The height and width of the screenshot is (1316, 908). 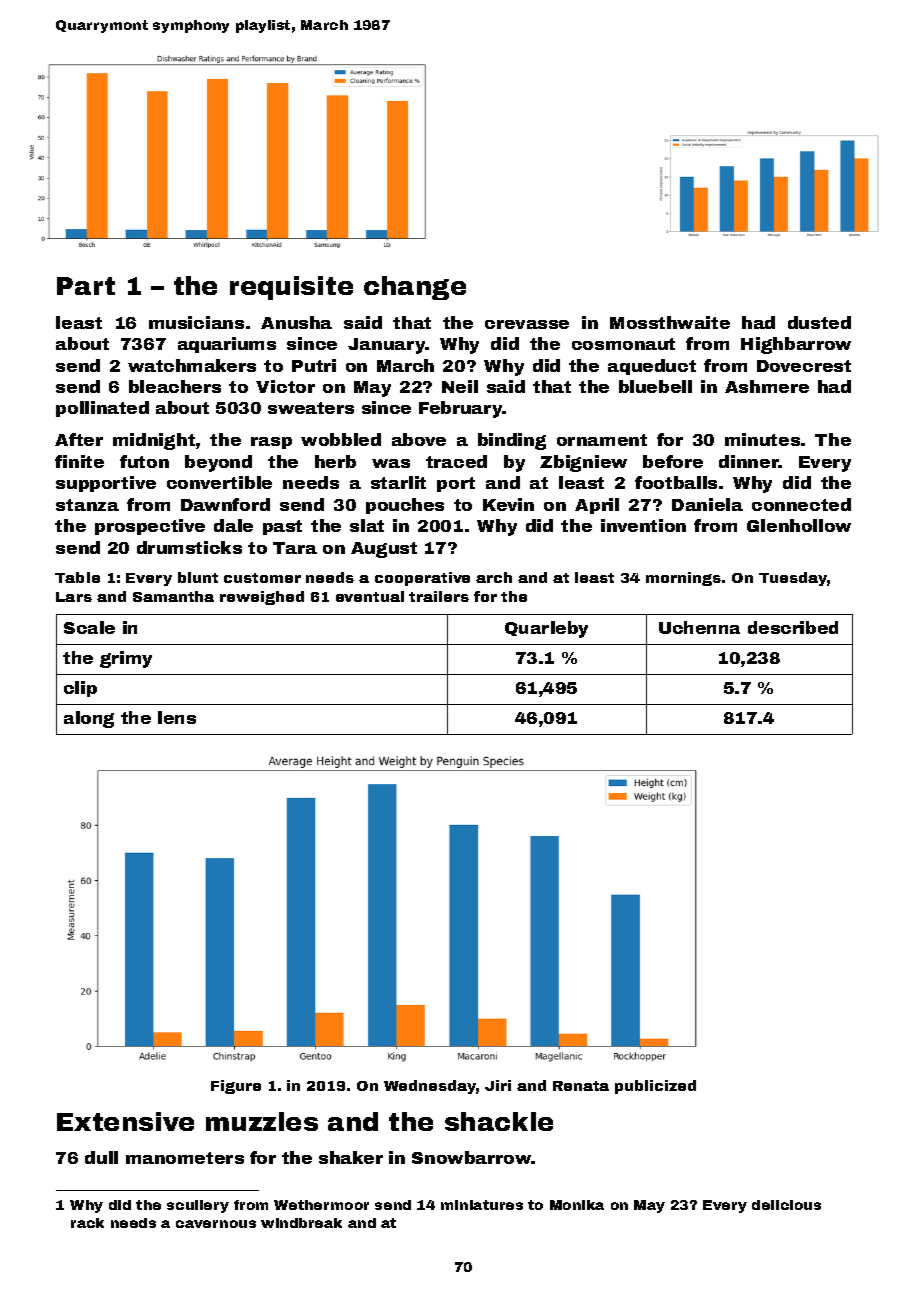 I want to click on Lars, so click(x=74, y=597).
